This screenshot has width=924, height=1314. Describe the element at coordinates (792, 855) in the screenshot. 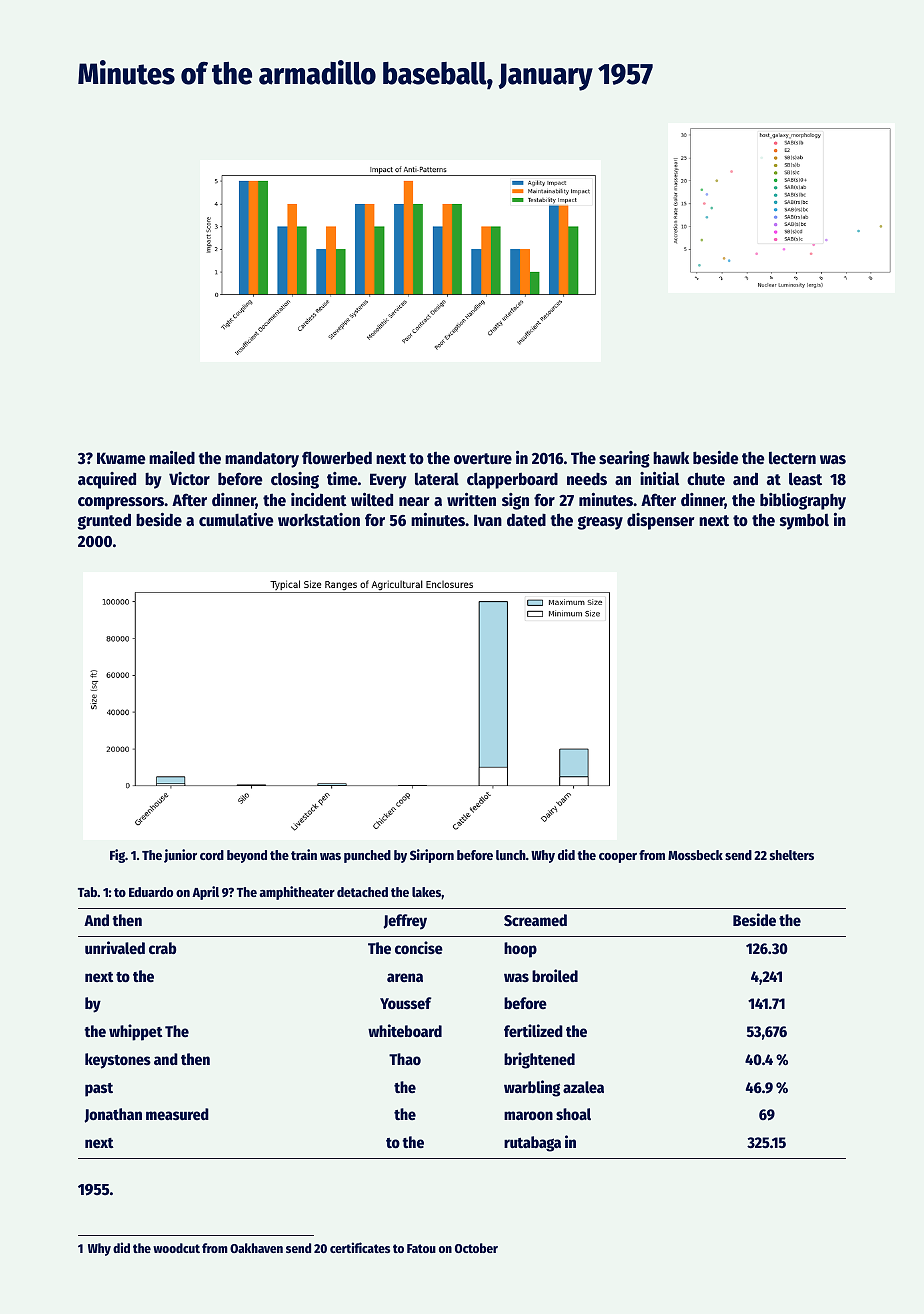

I see `shelters` at that location.
